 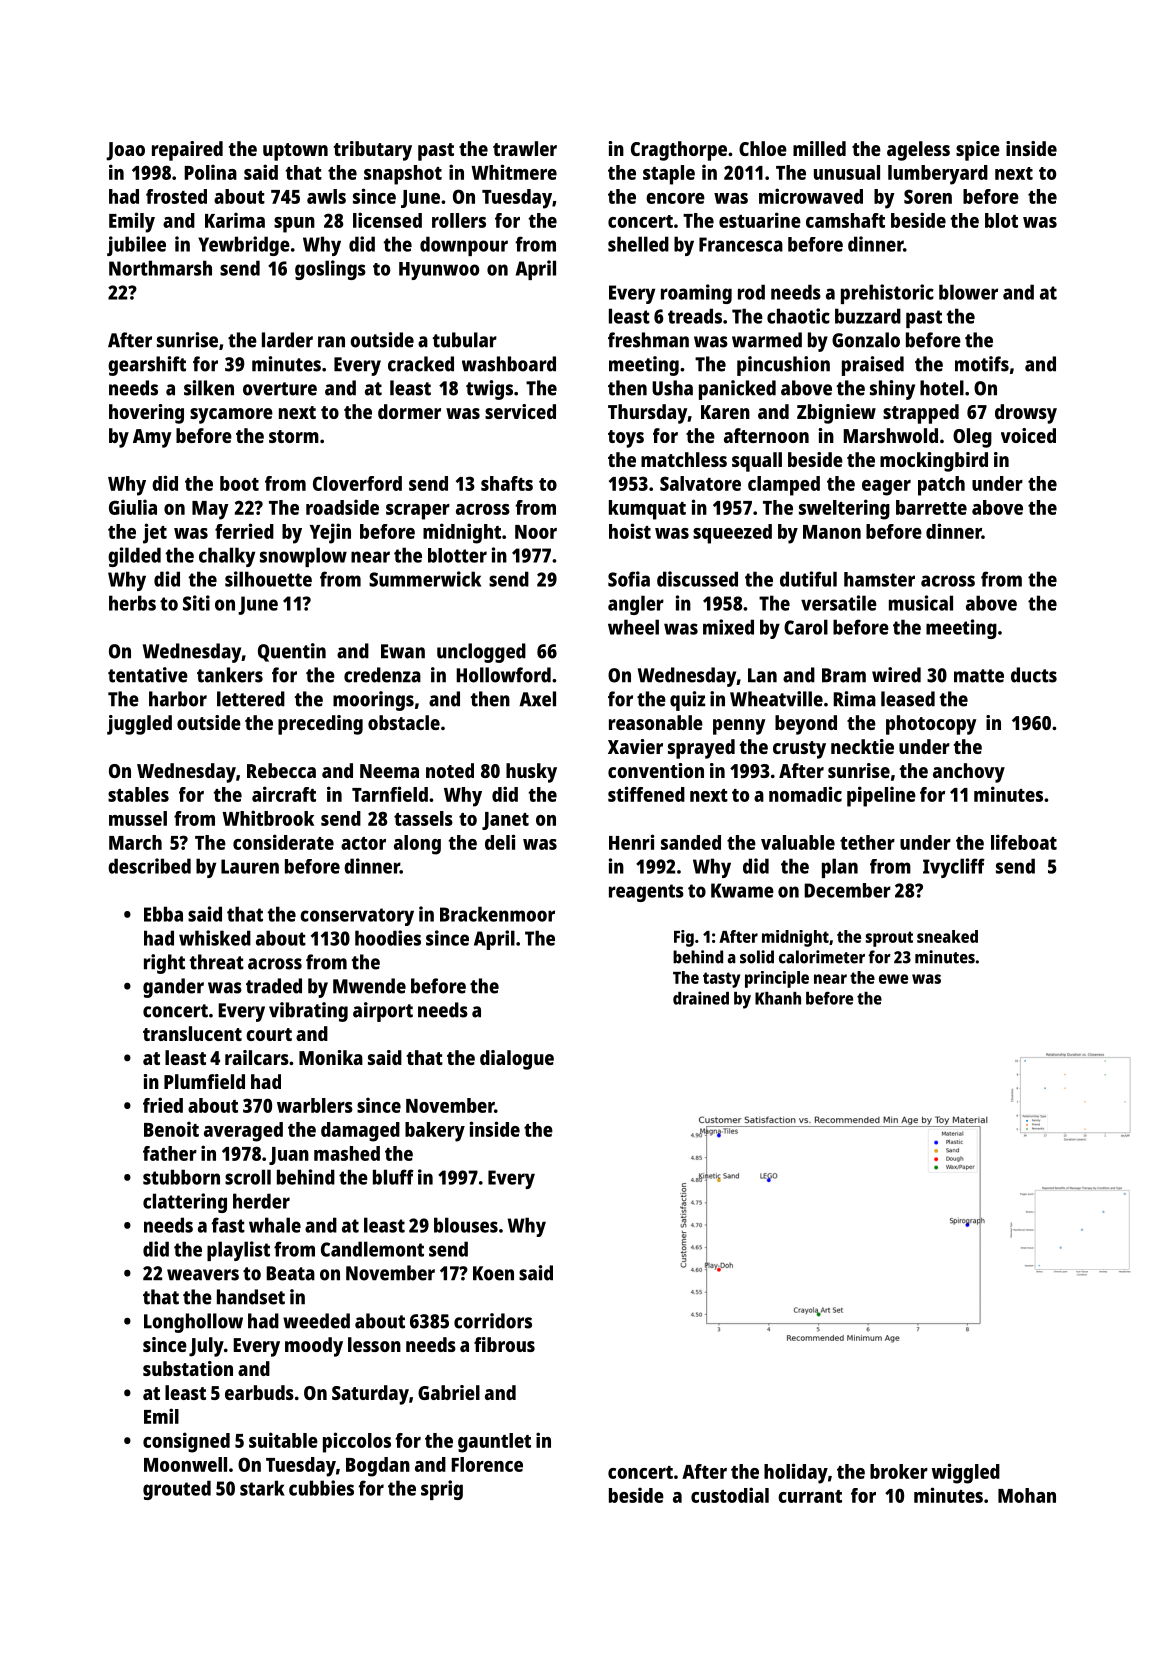 I want to click on Khanh, so click(x=778, y=998).
